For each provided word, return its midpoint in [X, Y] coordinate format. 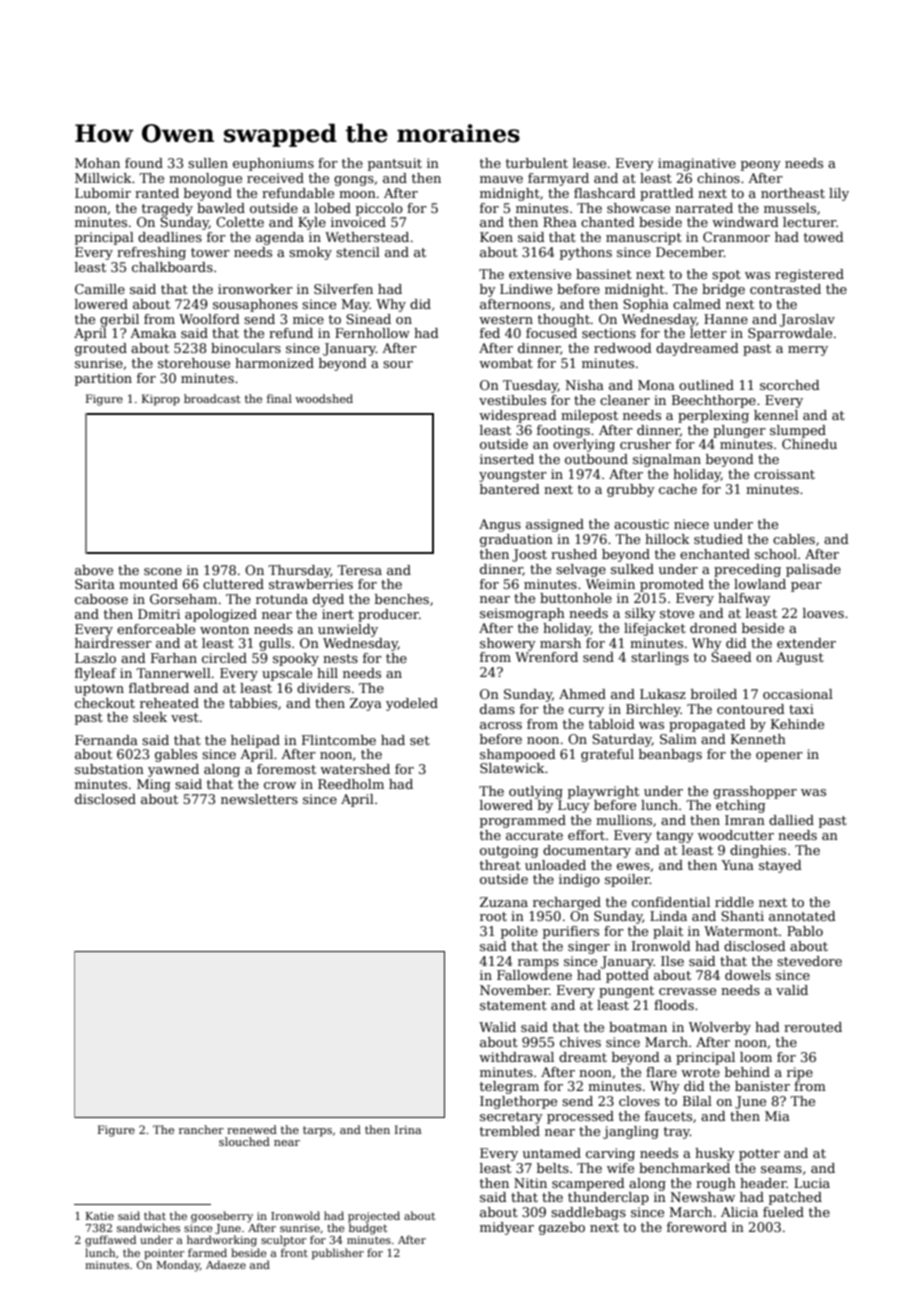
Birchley [653, 710]
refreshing [151, 253]
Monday [178, 1266]
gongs [354, 181]
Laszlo [95, 658]
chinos [718, 178]
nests [340, 658]
